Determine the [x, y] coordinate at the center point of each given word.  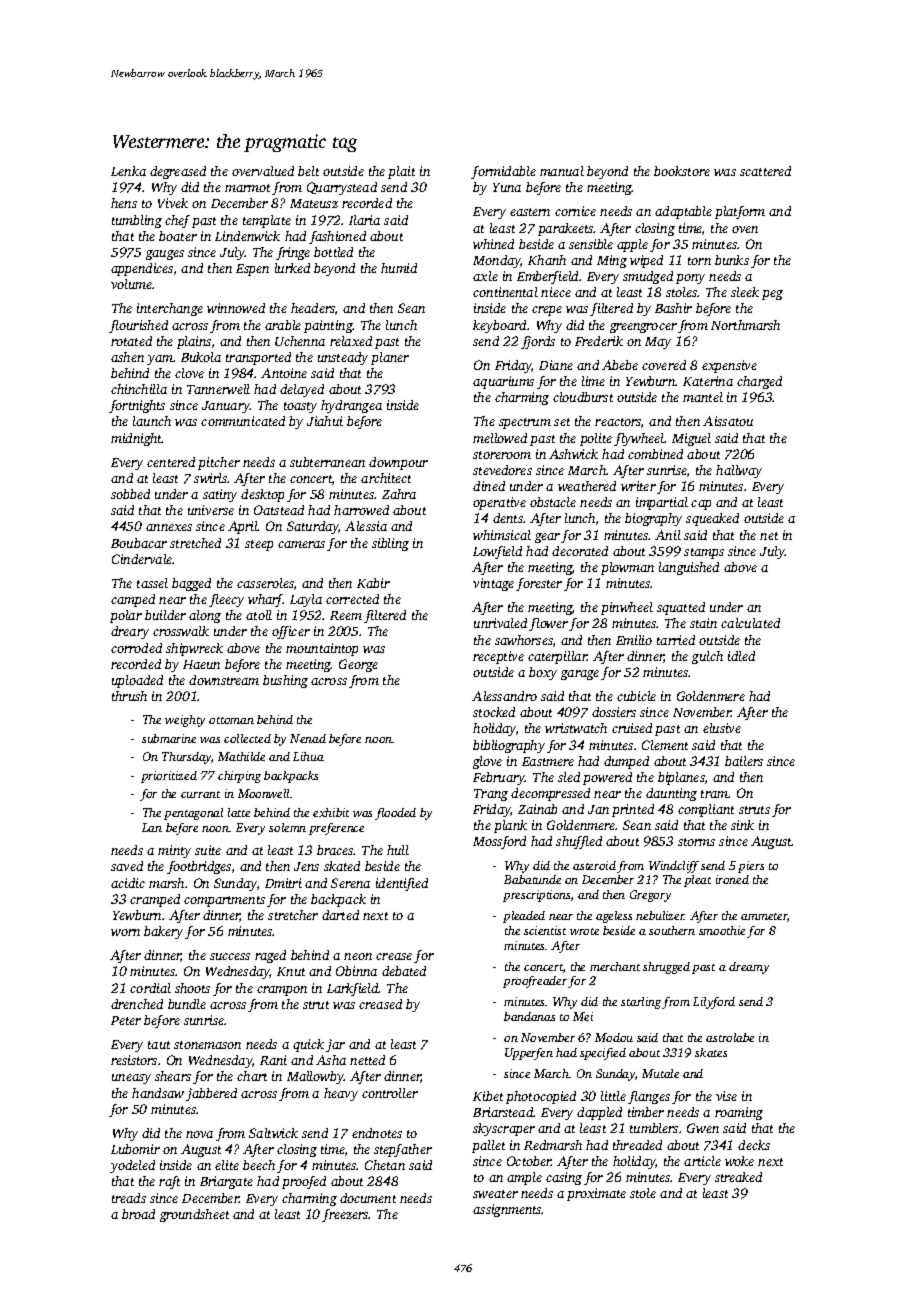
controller [390, 1093]
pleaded [524, 917]
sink [742, 825]
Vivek [173, 203]
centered [171, 462]
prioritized [169, 777]
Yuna [507, 187]
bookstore [682, 171]
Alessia [366, 526]
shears [173, 1076]
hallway [739, 471]
